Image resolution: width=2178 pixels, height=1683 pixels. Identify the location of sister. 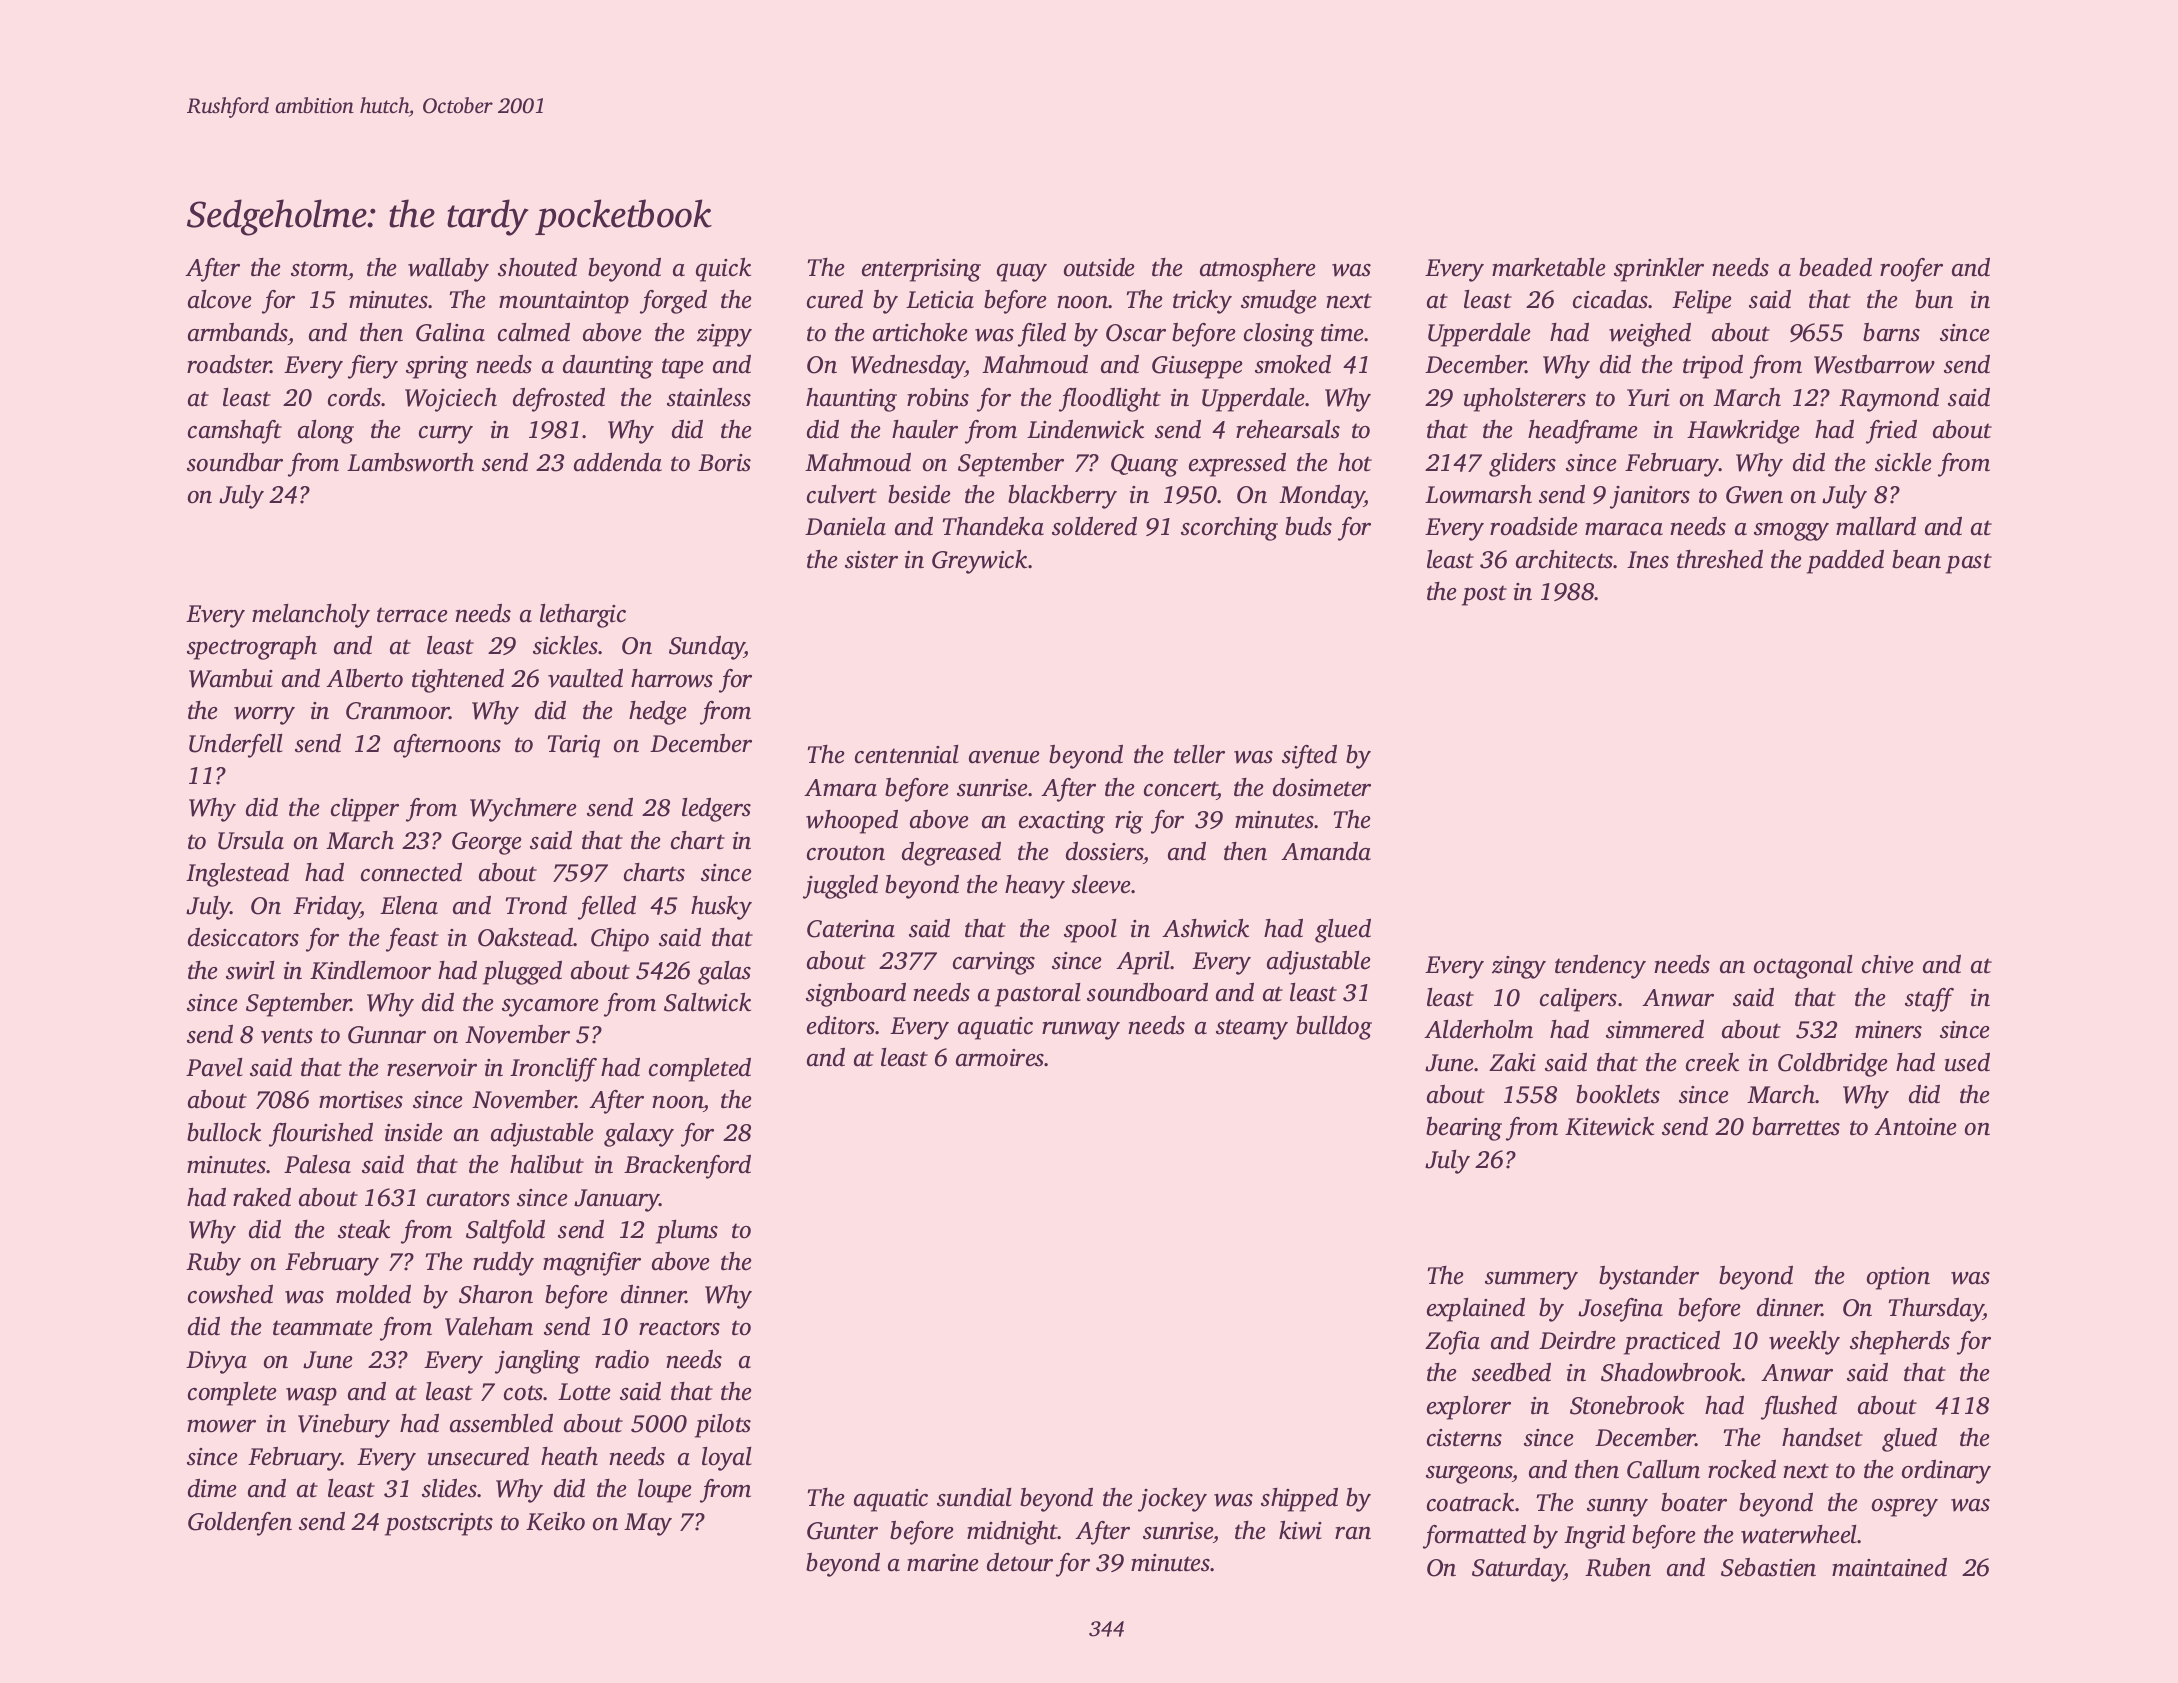
(871, 560).
